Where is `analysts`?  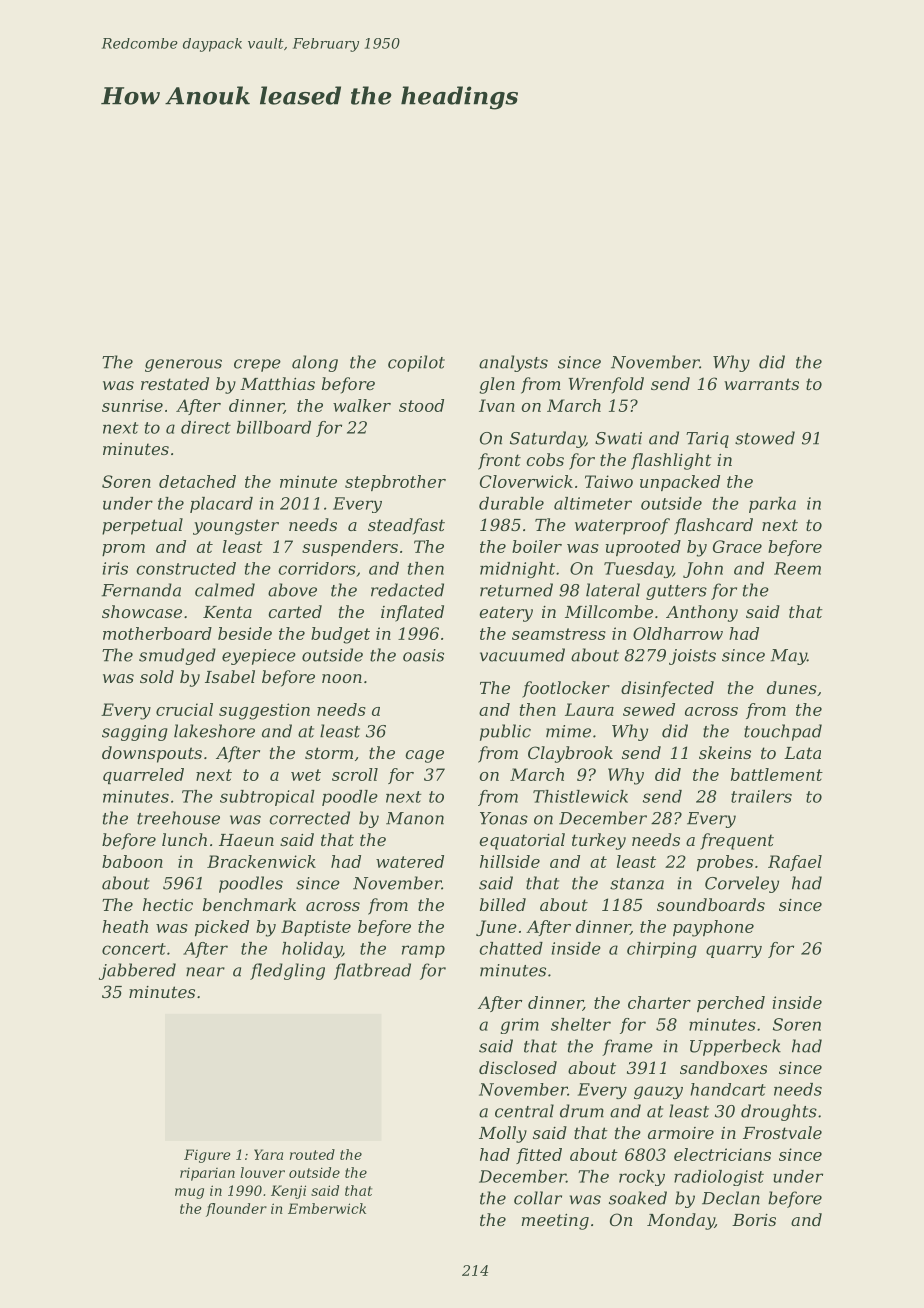 analysts is located at coordinates (513, 363).
